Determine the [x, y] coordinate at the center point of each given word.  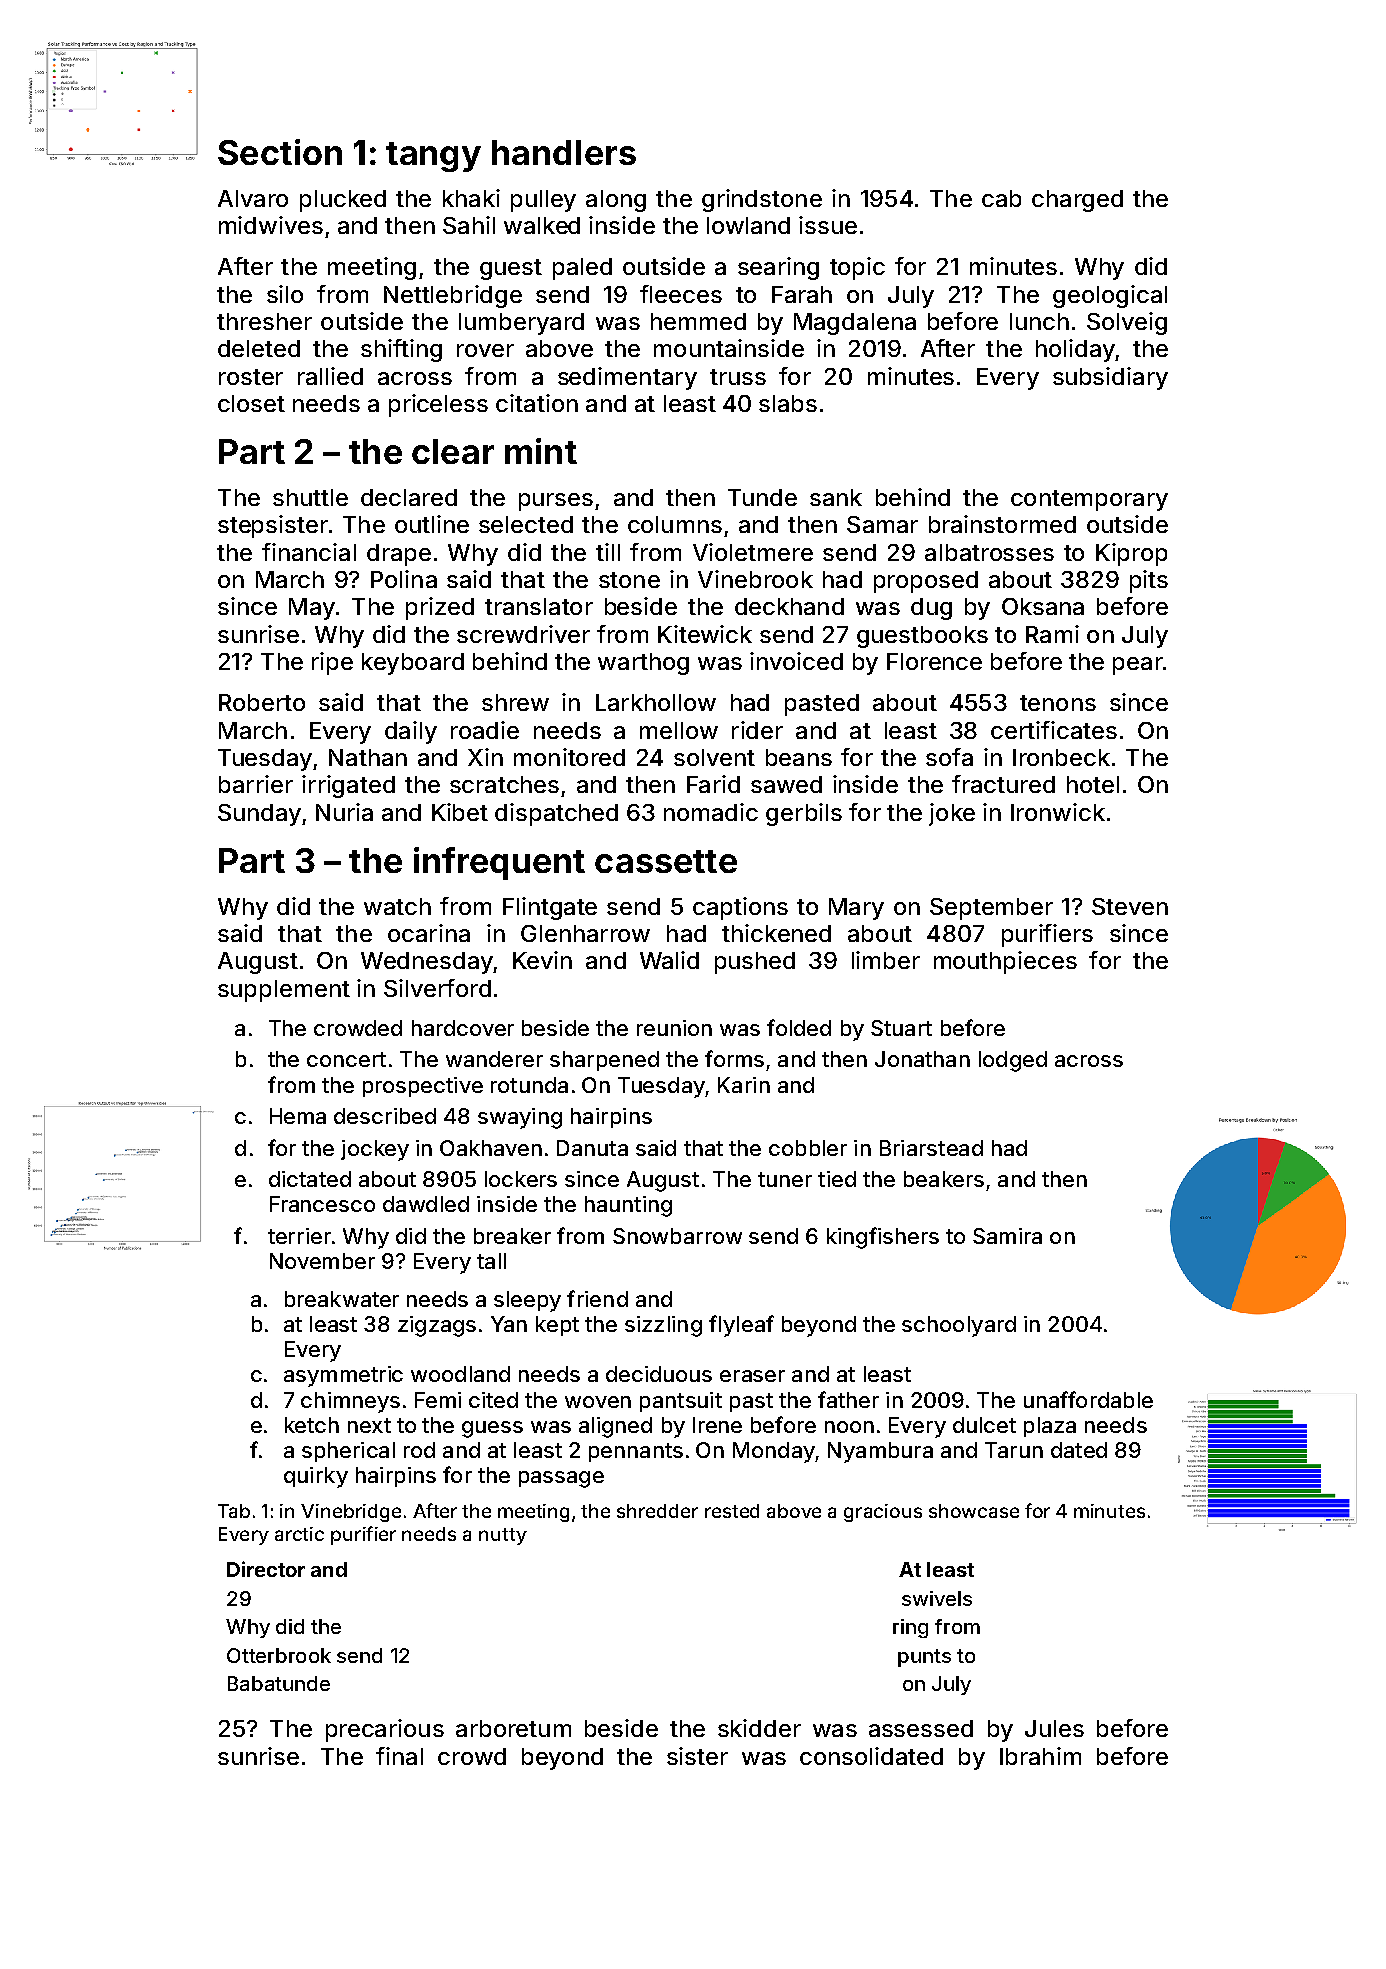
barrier [256, 784]
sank [836, 497]
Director [266, 1569]
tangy [433, 157]
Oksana [1043, 606]
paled [582, 269]
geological [1110, 296]
